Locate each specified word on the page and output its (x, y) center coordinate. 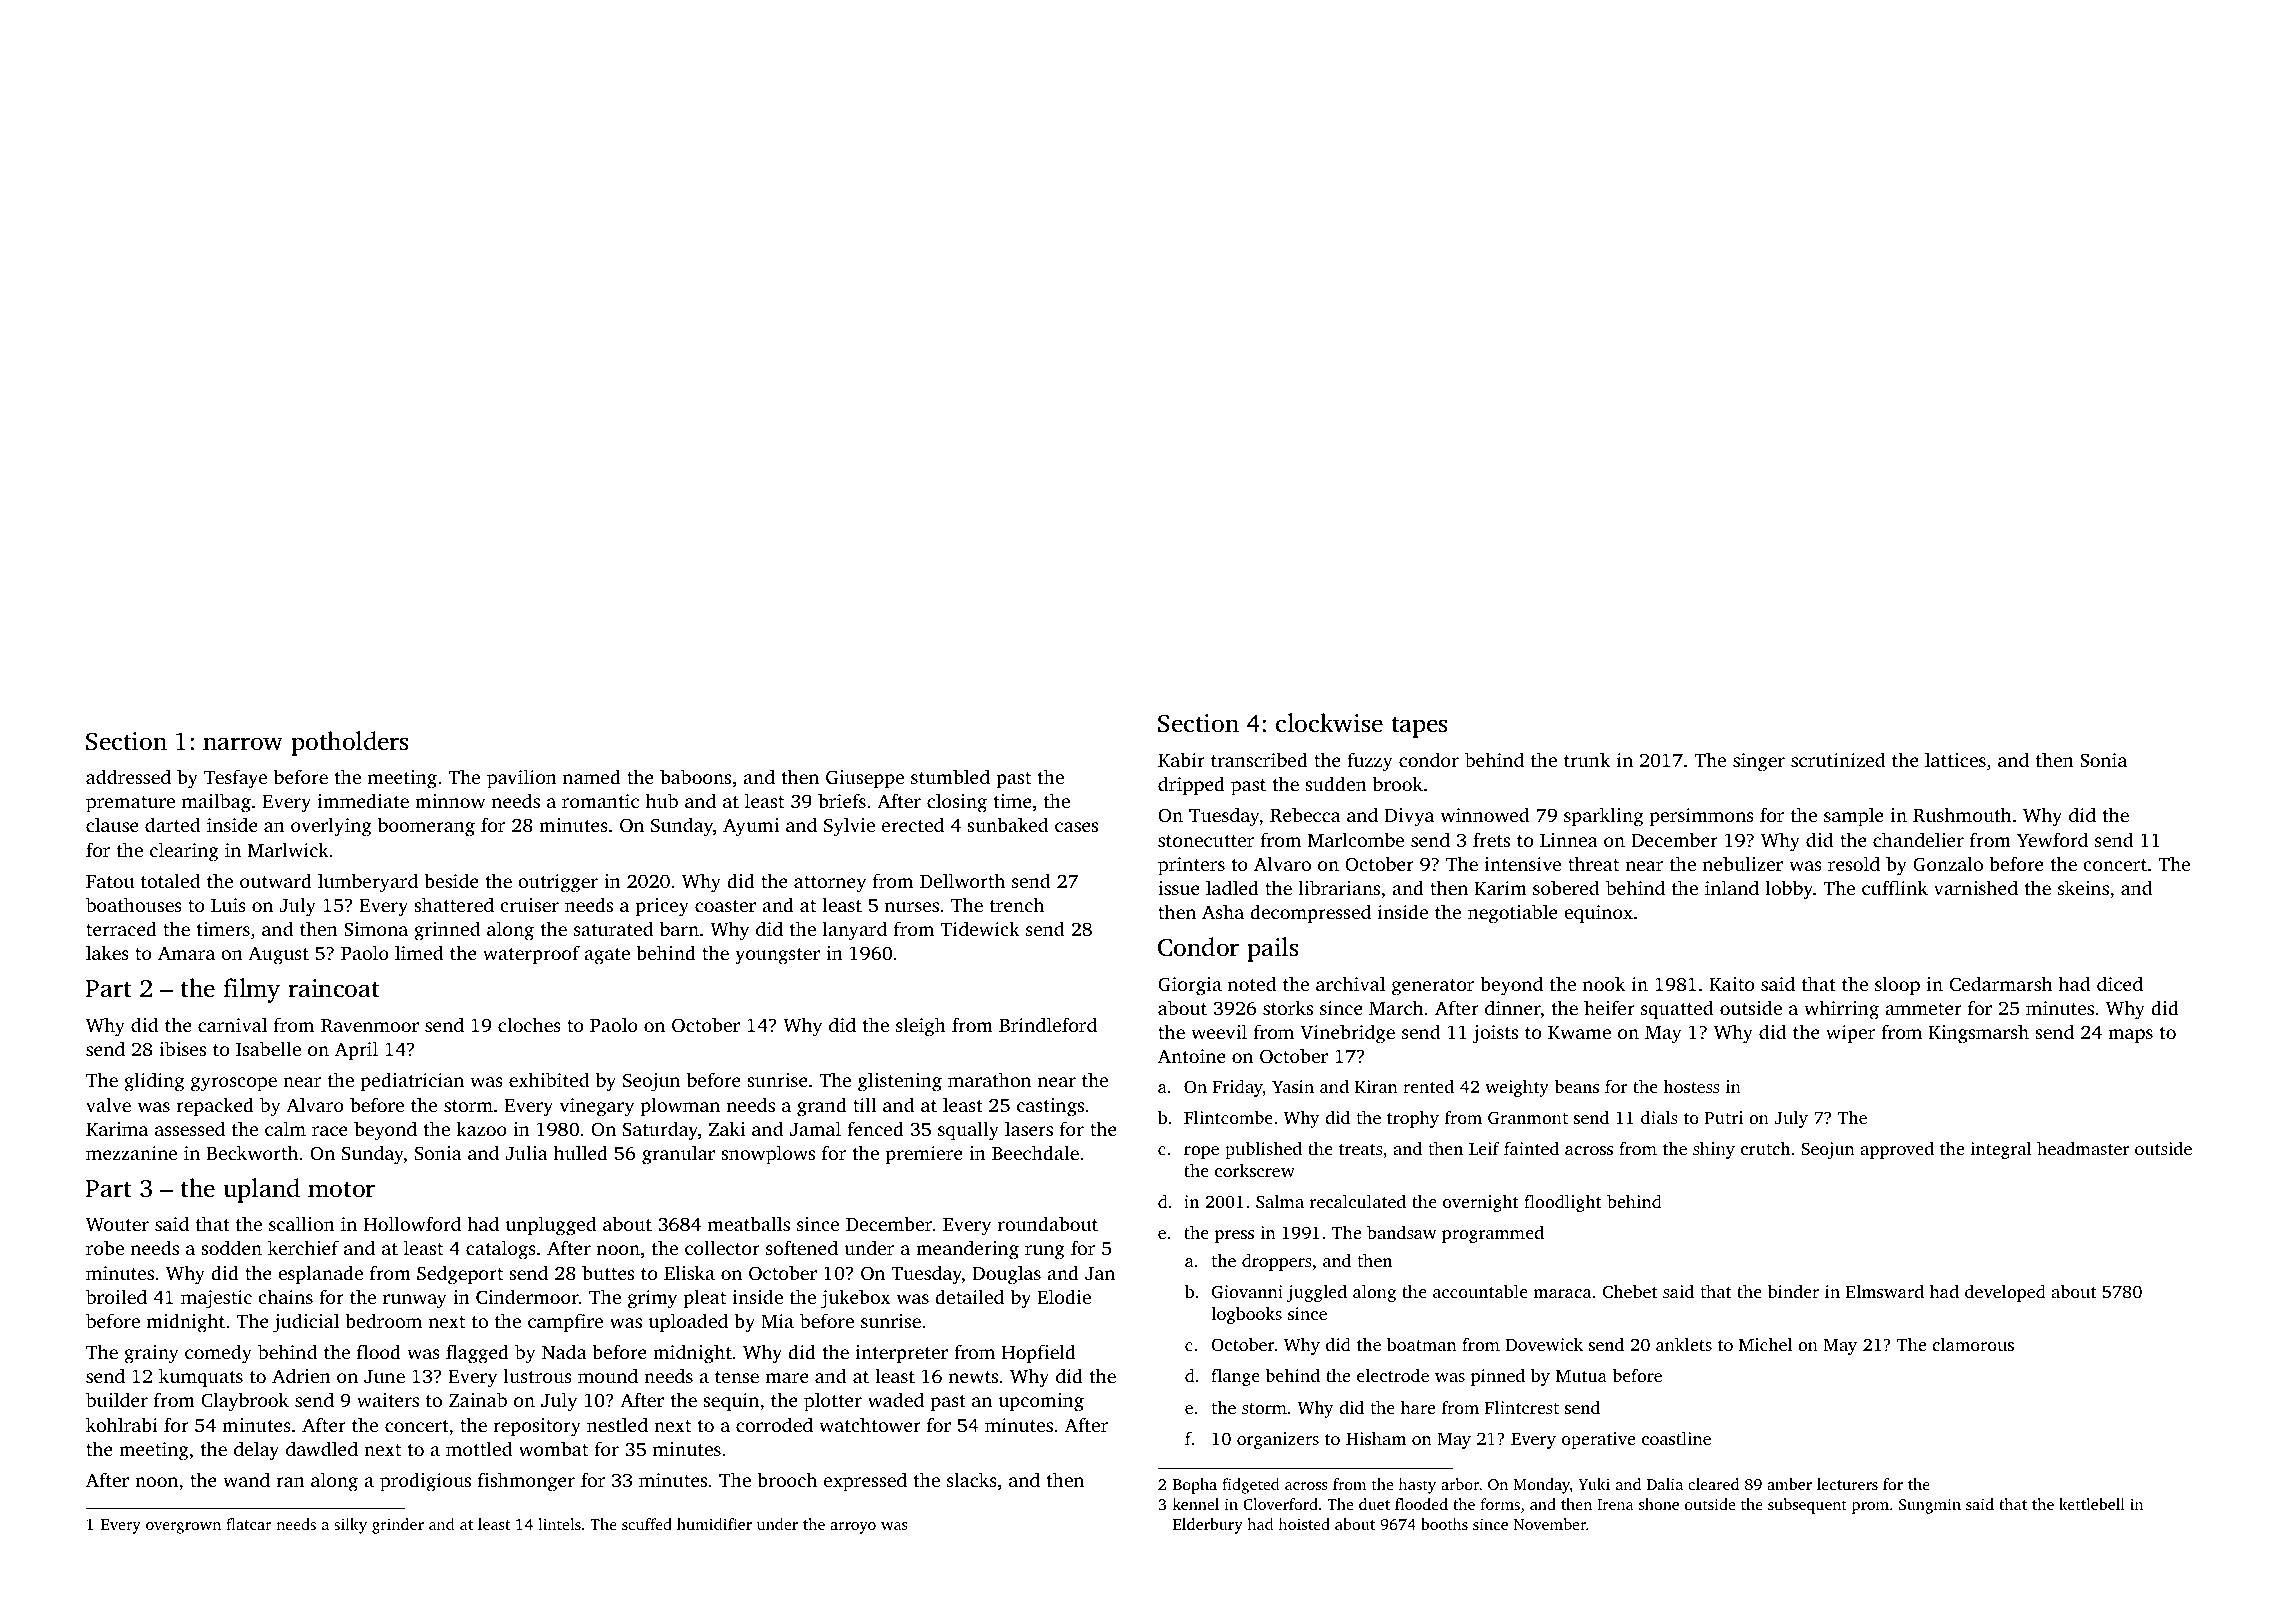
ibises (182, 1048)
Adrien (301, 1375)
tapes (1419, 727)
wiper (1850, 1034)
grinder (398, 1526)
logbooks (1246, 1315)
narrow (243, 744)
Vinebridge (1347, 1034)
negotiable (1513, 914)
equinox (1598, 914)
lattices (1955, 759)
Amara (186, 953)
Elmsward (1885, 1291)
